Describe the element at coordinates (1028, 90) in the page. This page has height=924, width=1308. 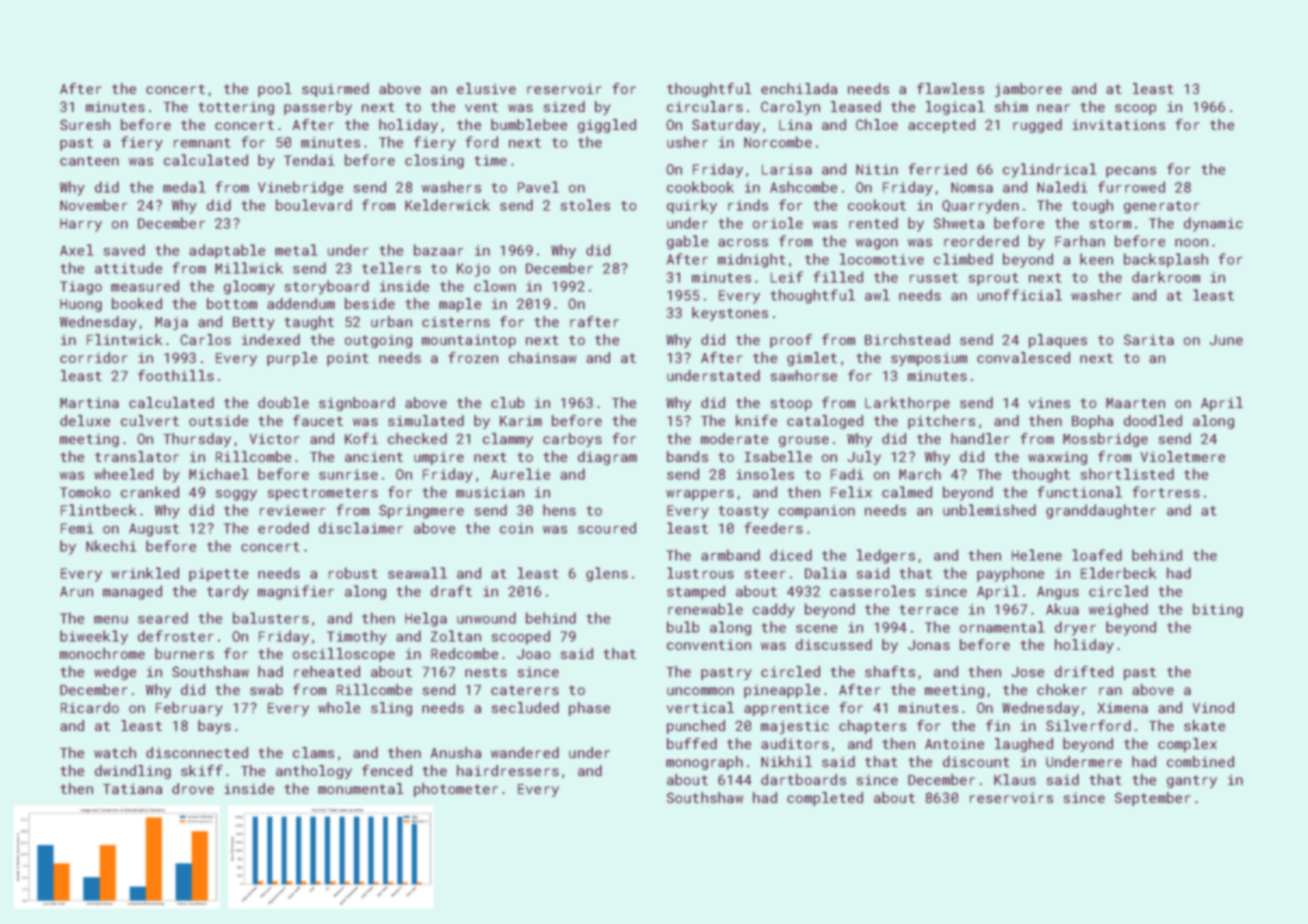
I see `jamboree` at that location.
